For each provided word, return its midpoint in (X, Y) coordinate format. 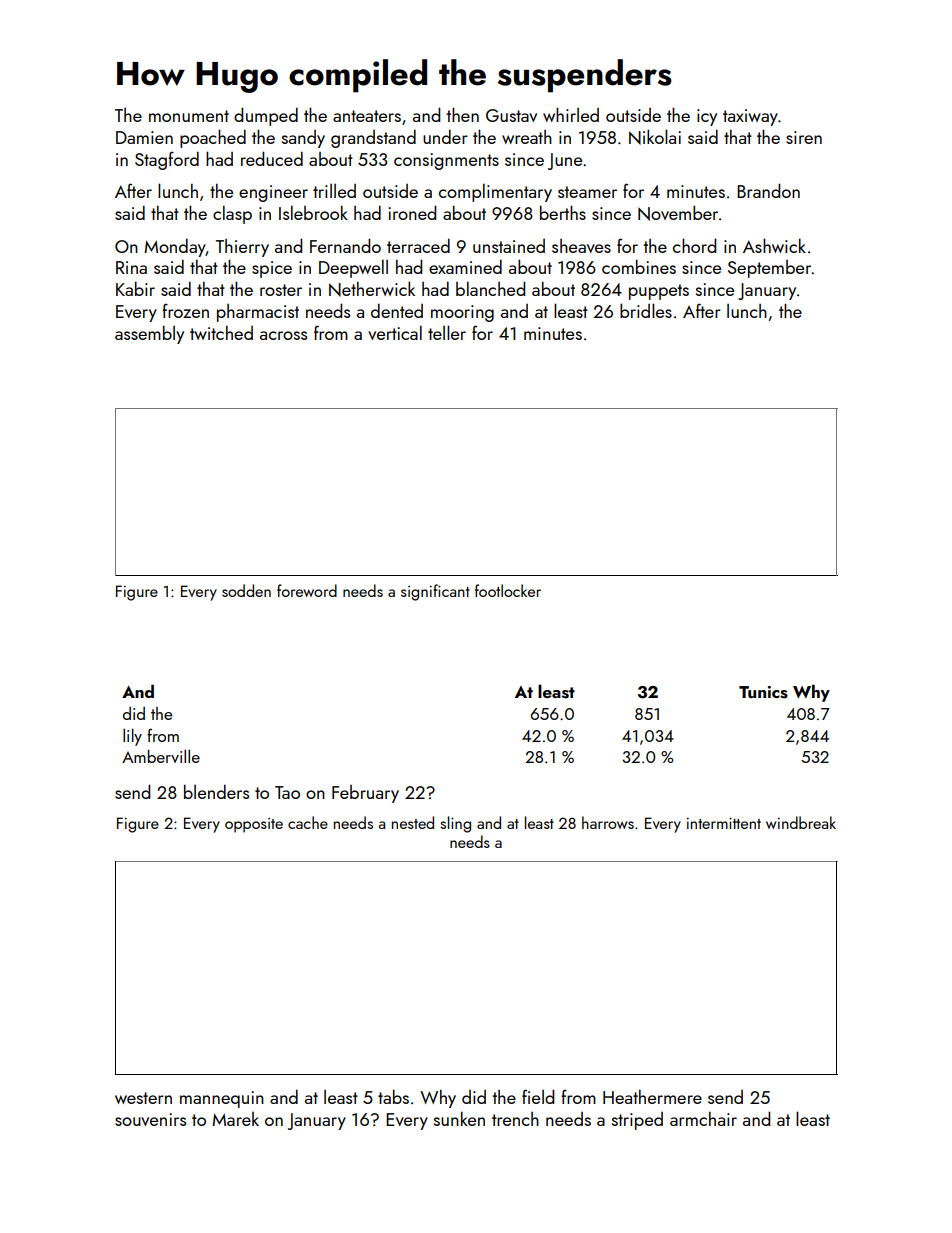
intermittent (724, 823)
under (445, 137)
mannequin (222, 1099)
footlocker (508, 590)
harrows (608, 822)
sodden (246, 590)
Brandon (768, 190)
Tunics (763, 692)
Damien (144, 137)
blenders (216, 791)
